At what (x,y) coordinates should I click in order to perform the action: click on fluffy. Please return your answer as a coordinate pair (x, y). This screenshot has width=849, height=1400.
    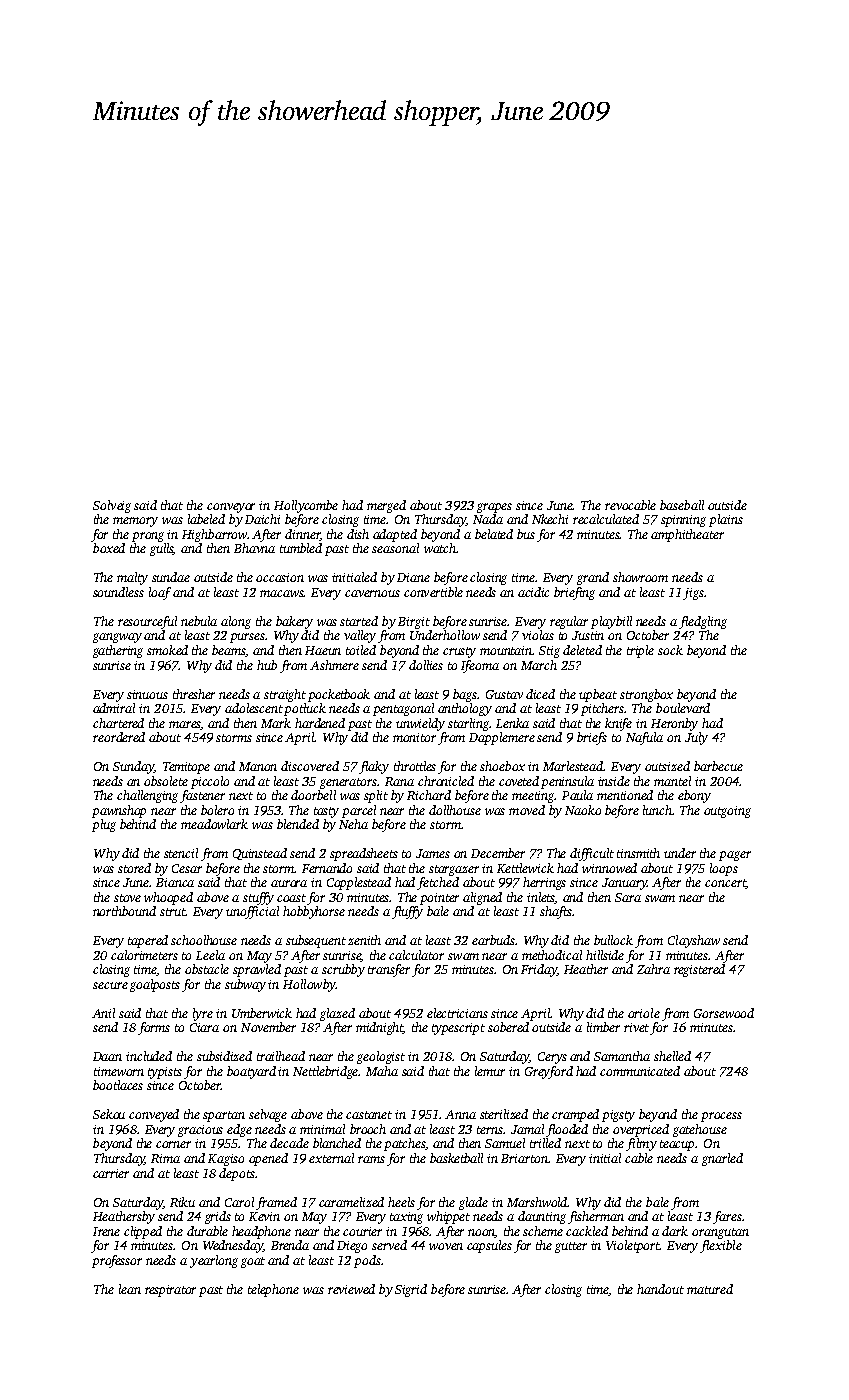
    Looking at the image, I should click on (407, 912).
